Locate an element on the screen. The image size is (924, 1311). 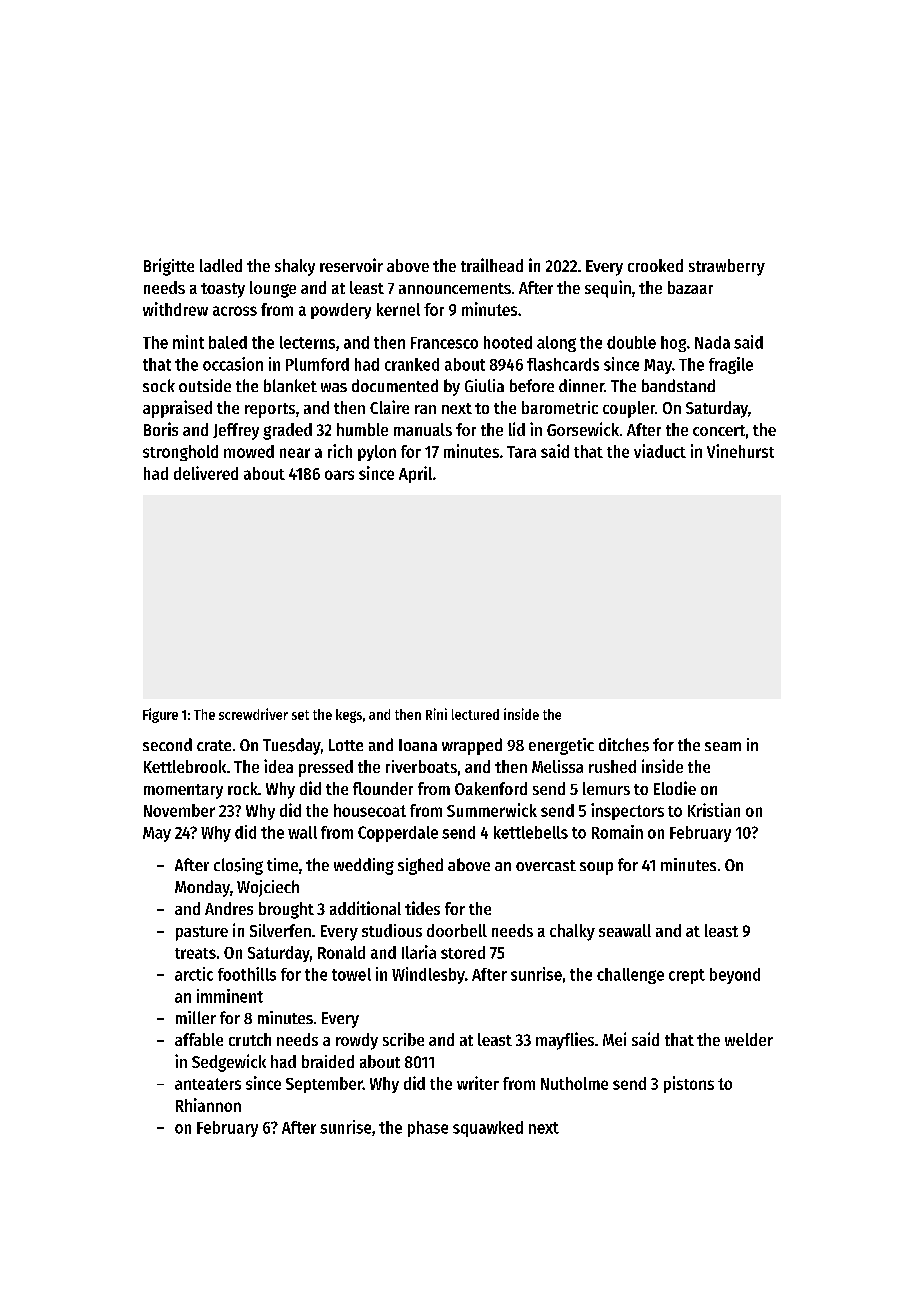
mayflies is located at coordinates (565, 1041).
